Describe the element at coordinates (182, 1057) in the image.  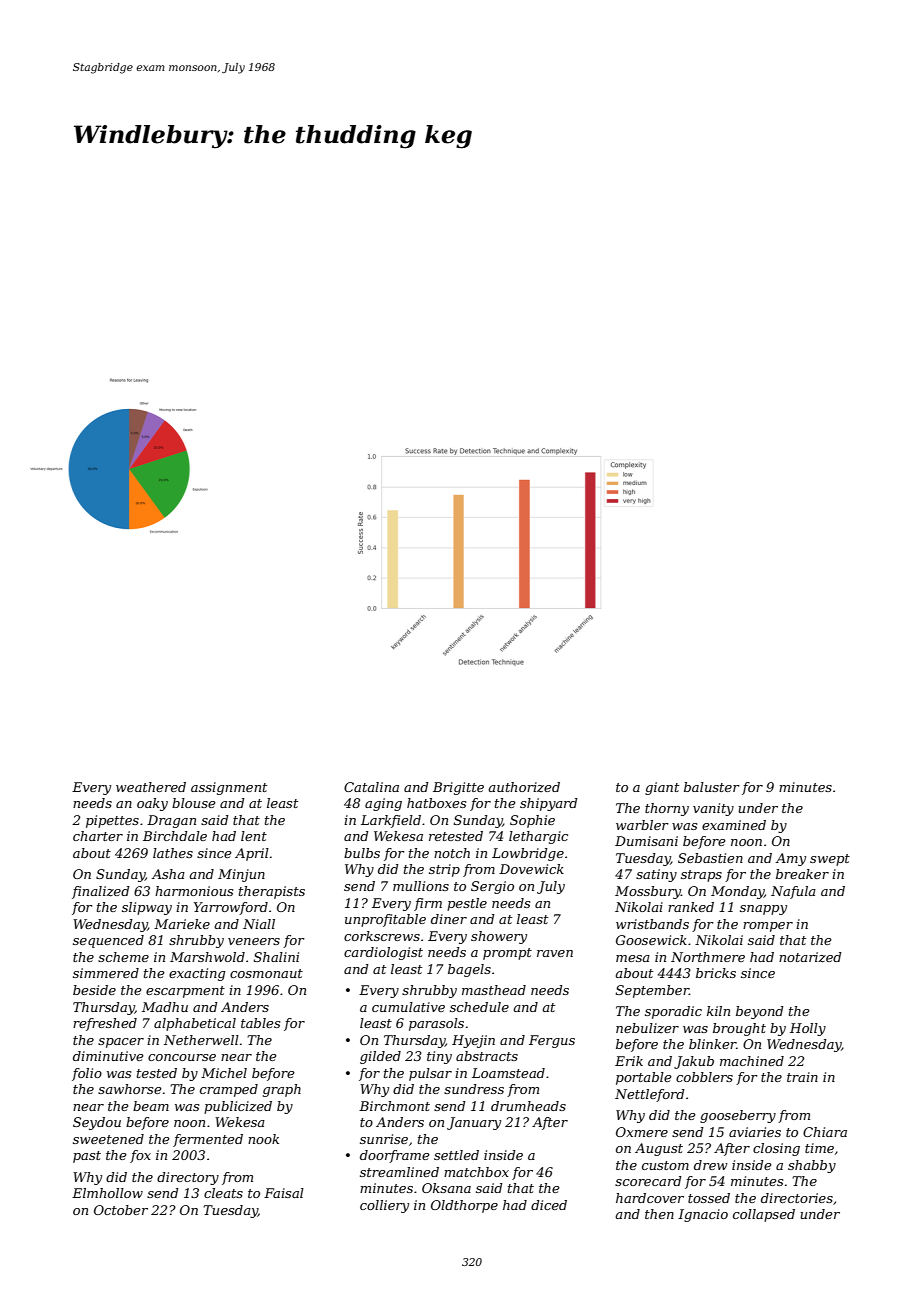
I see `concourse` at that location.
